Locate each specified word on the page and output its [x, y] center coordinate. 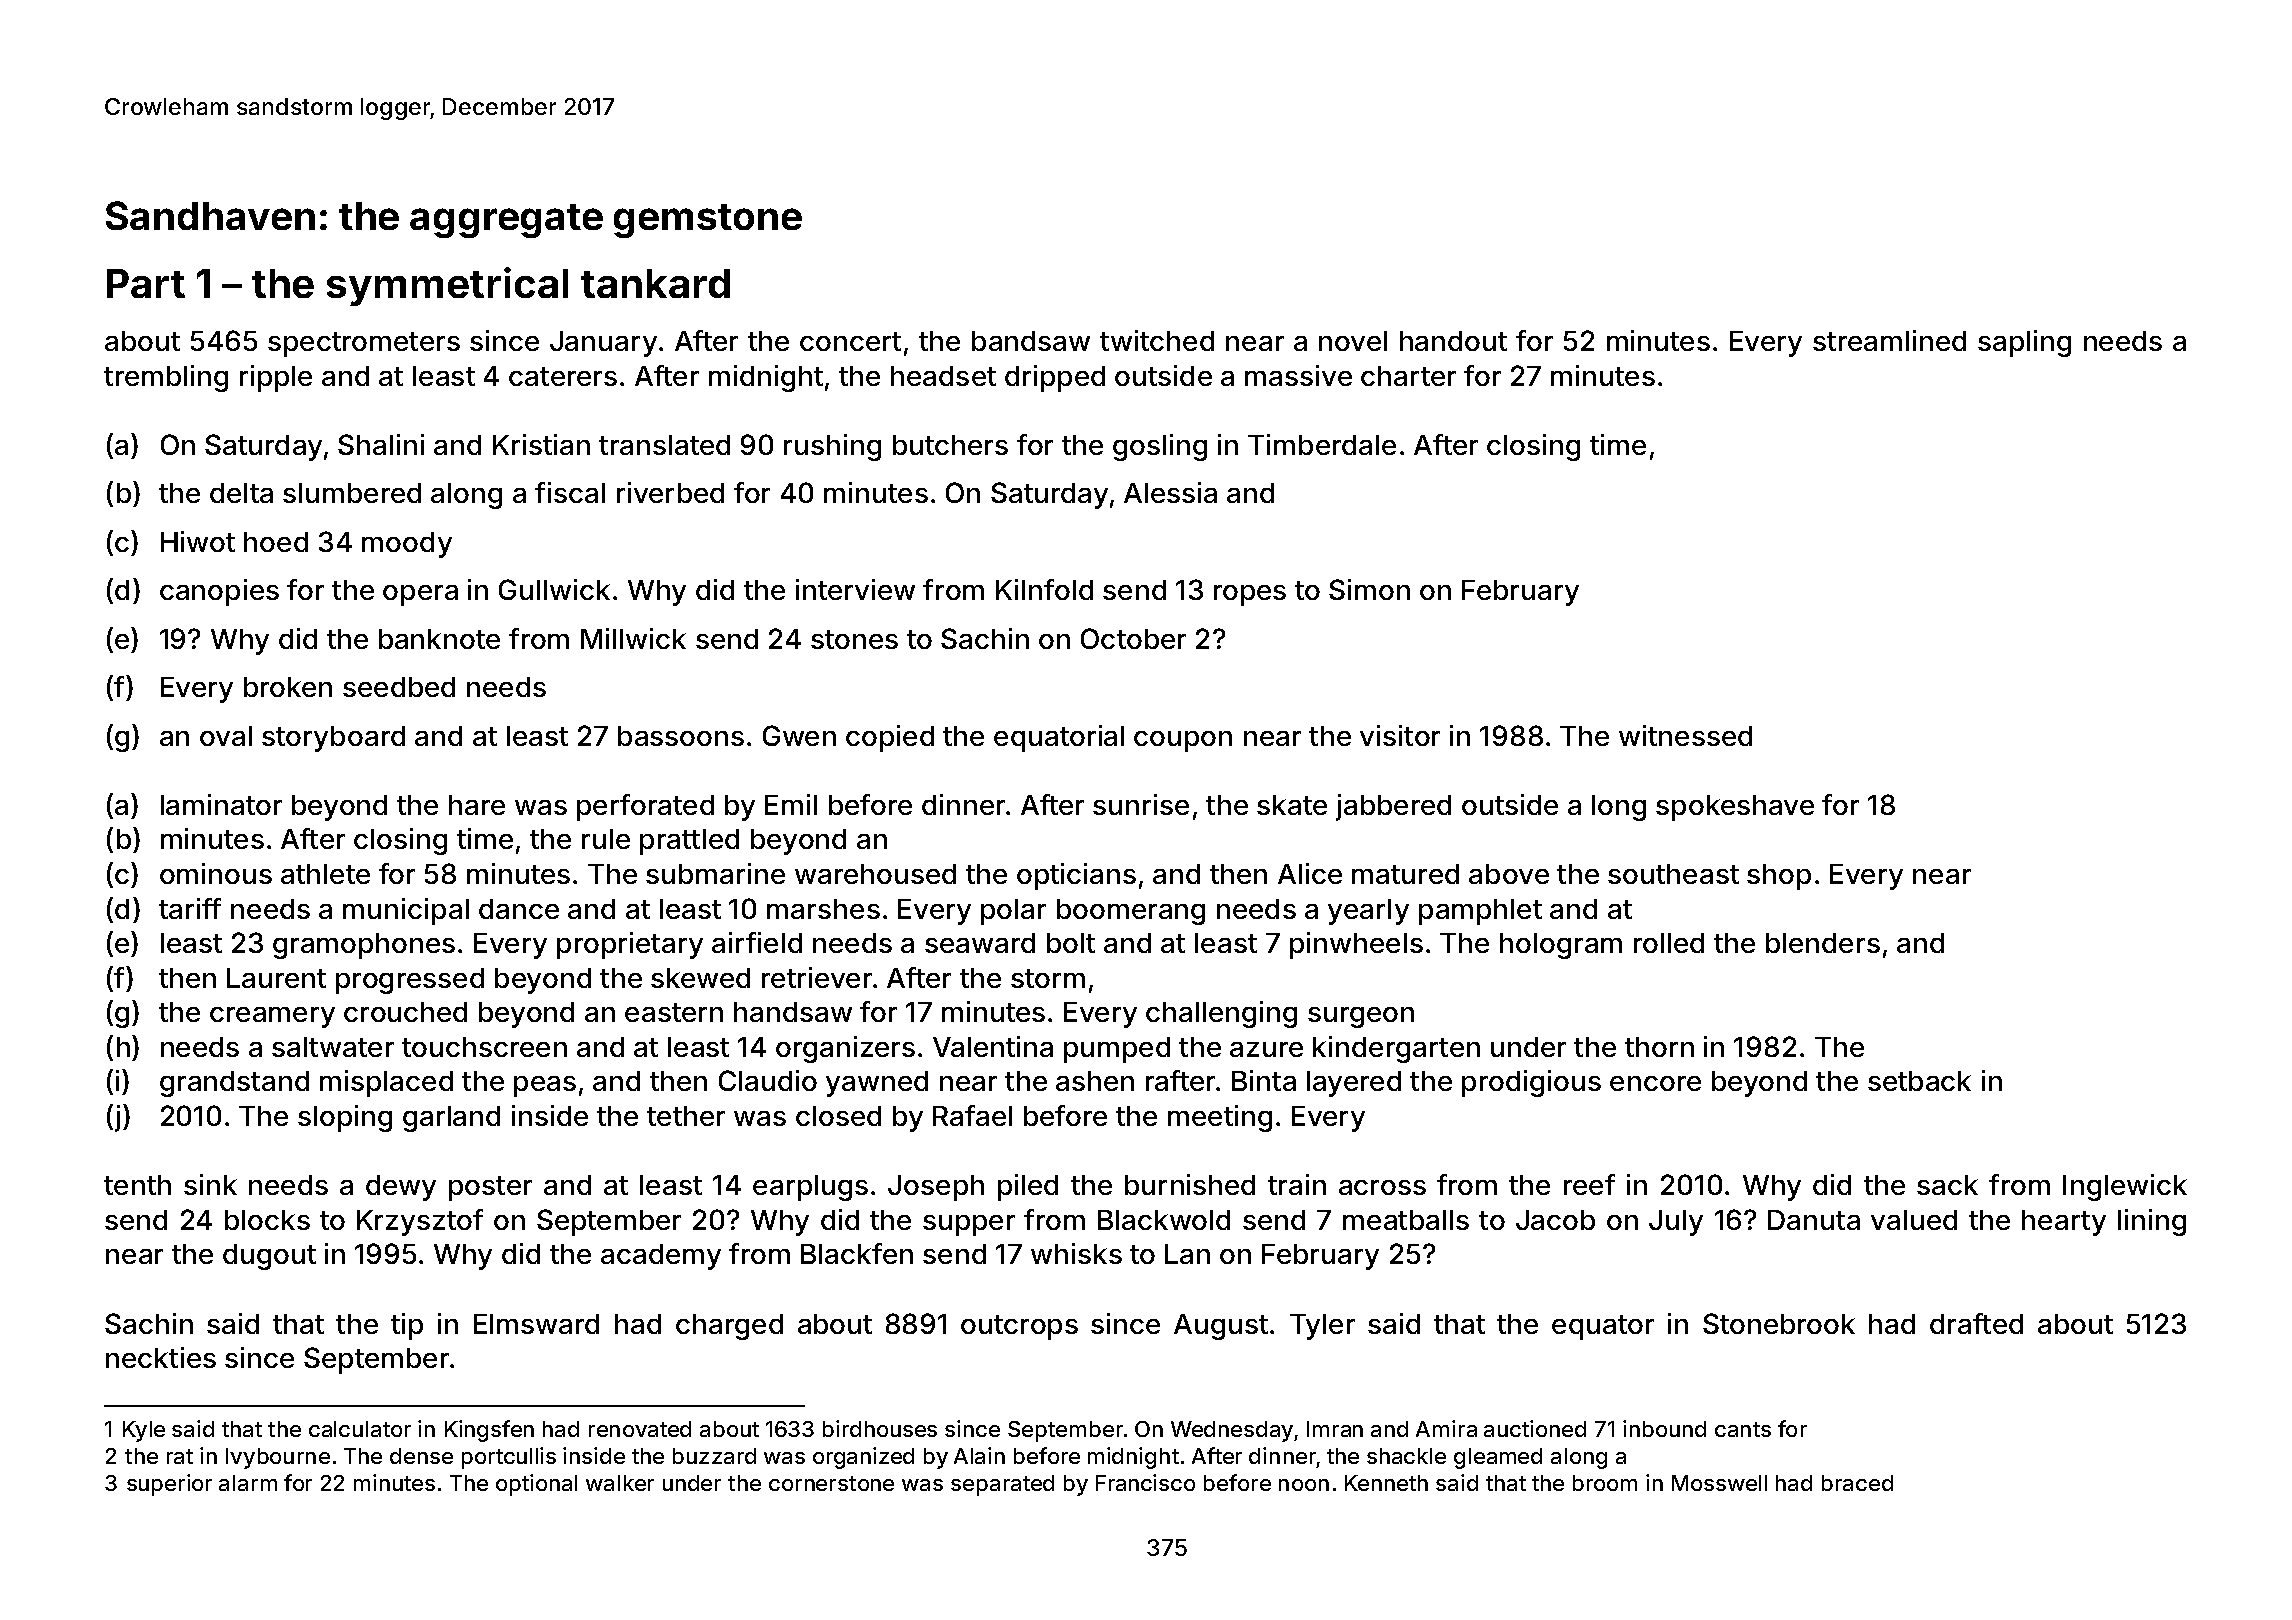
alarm [248, 1483]
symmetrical [447, 286]
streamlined [1889, 340]
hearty [2064, 1223]
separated [1002, 1485]
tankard [655, 283]
